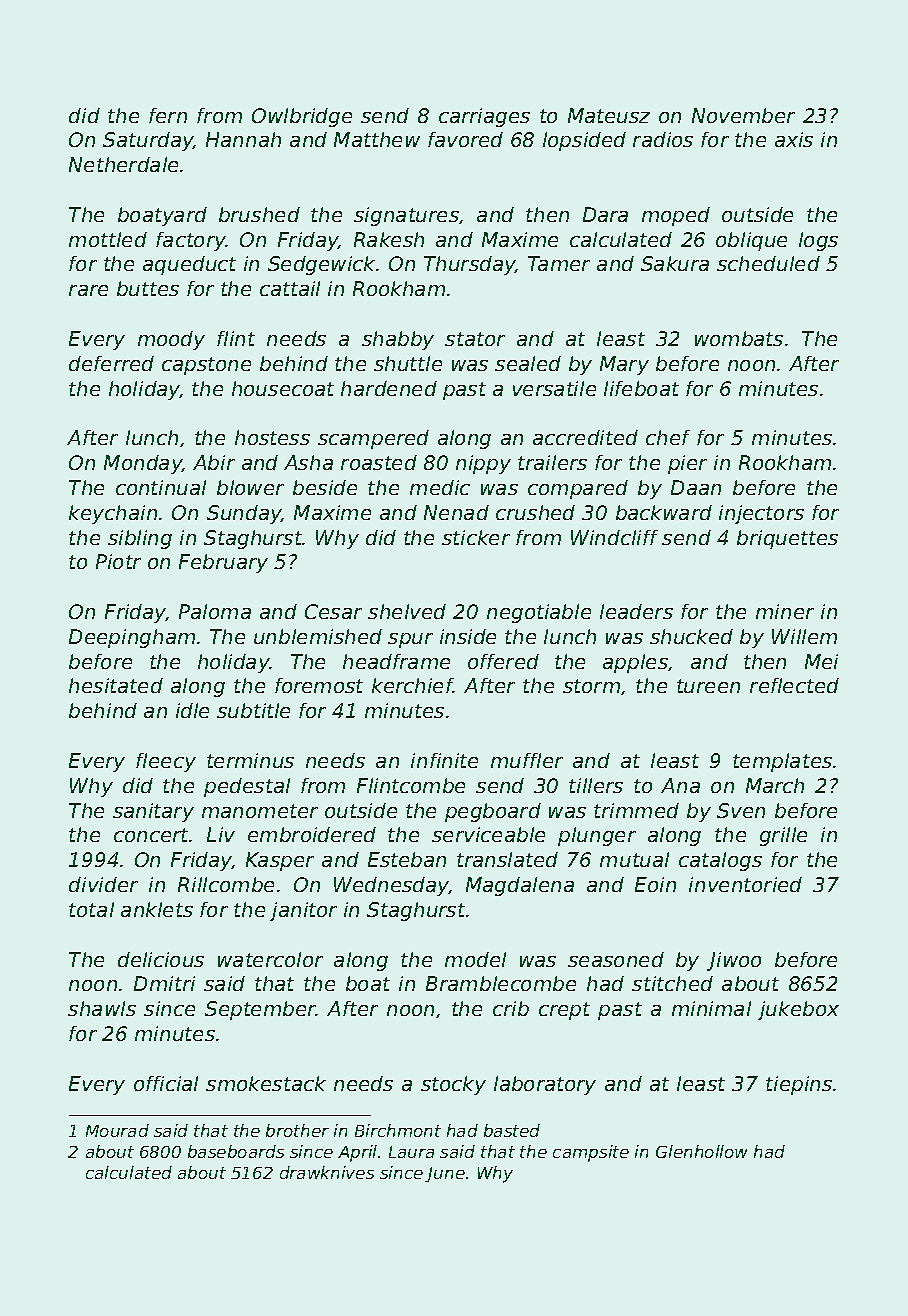 The image size is (908, 1316). Describe the element at coordinates (761, 514) in the screenshot. I see `injectors` at that location.
